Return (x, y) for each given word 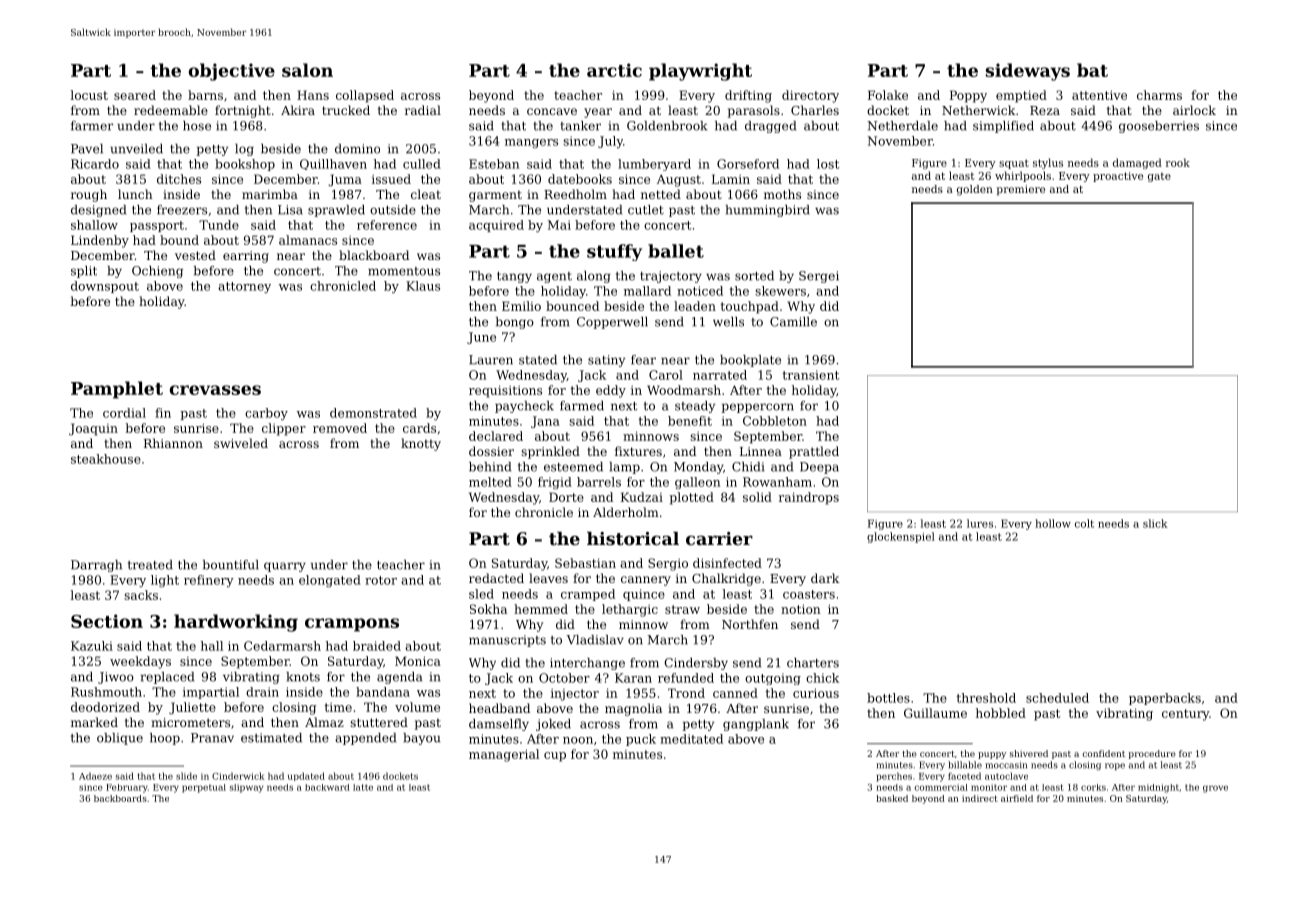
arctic (614, 70)
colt (1084, 523)
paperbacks (1165, 699)
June (481, 338)
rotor (381, 580)
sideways (1028, 72)
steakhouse (106, 459)
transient (811, 375)
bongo (515, 323)
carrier (719, 538)
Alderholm (626, 512)
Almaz (324, 722)
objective (231, 72)
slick (1155, 523)
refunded (686, 678)
